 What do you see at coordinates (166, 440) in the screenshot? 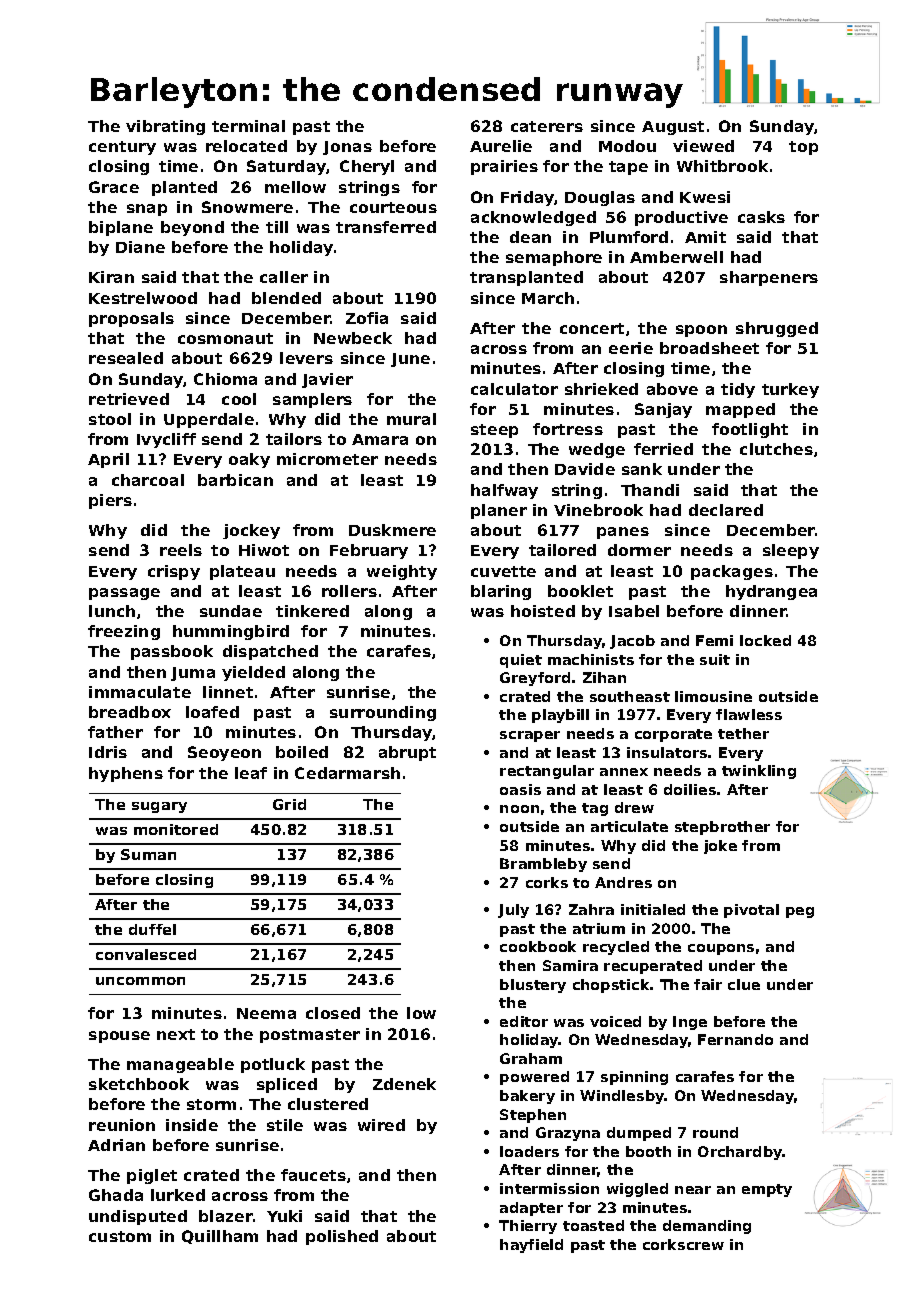
I see `Ivycliff` at bounding box center [166, 440].
